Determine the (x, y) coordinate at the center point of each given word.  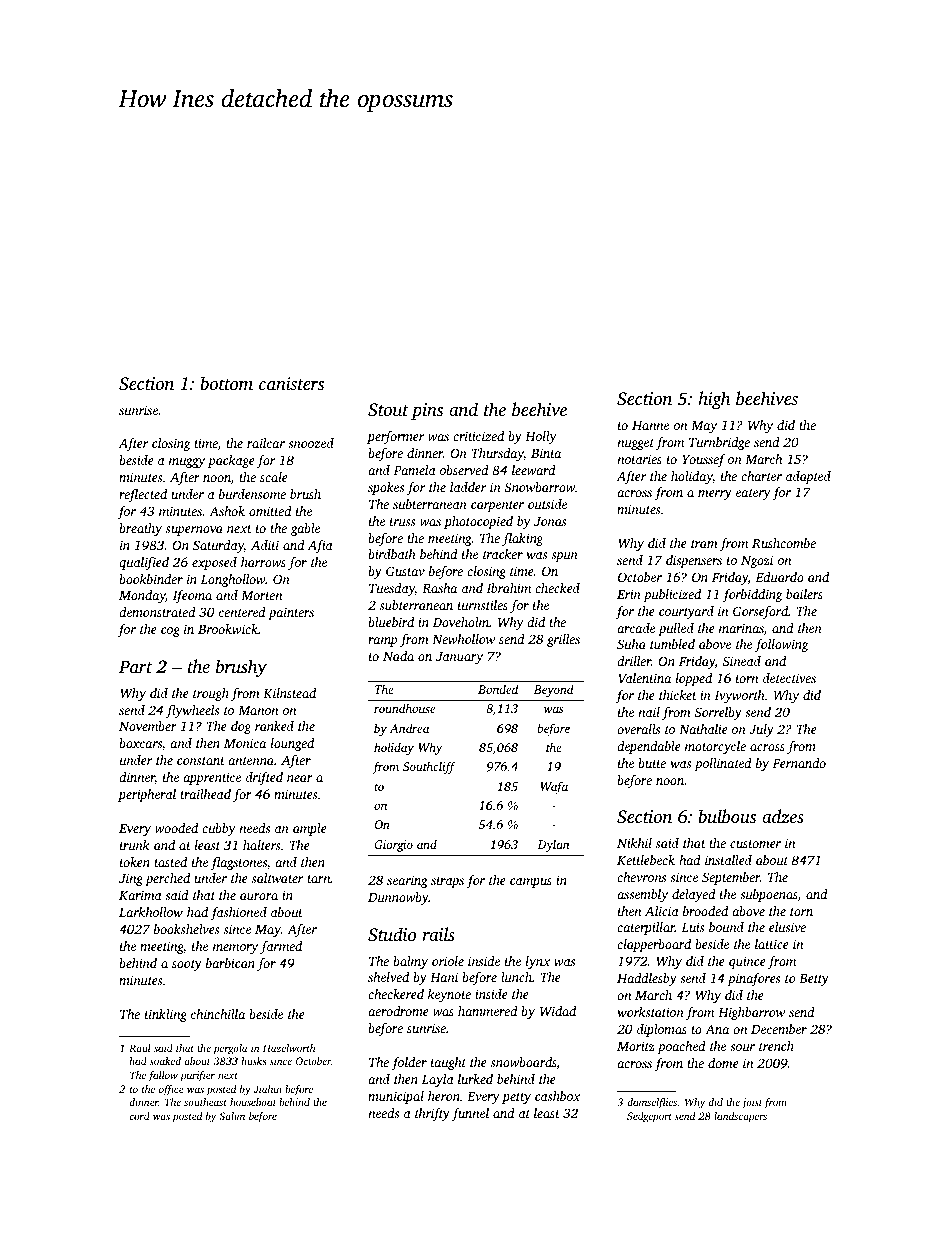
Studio (392, 934)
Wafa (554, 787)
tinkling (166, 1015)
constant (201, 761)
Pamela (414, 470)
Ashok (227, 511)
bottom (226, 383)
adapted (808, 477)
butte (652, 763)
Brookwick (228, 629)
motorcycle (715, 747)
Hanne (650, 425)
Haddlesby (647, 979)
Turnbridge (719, 443)
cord (139, 1116)
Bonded (498, 689)
